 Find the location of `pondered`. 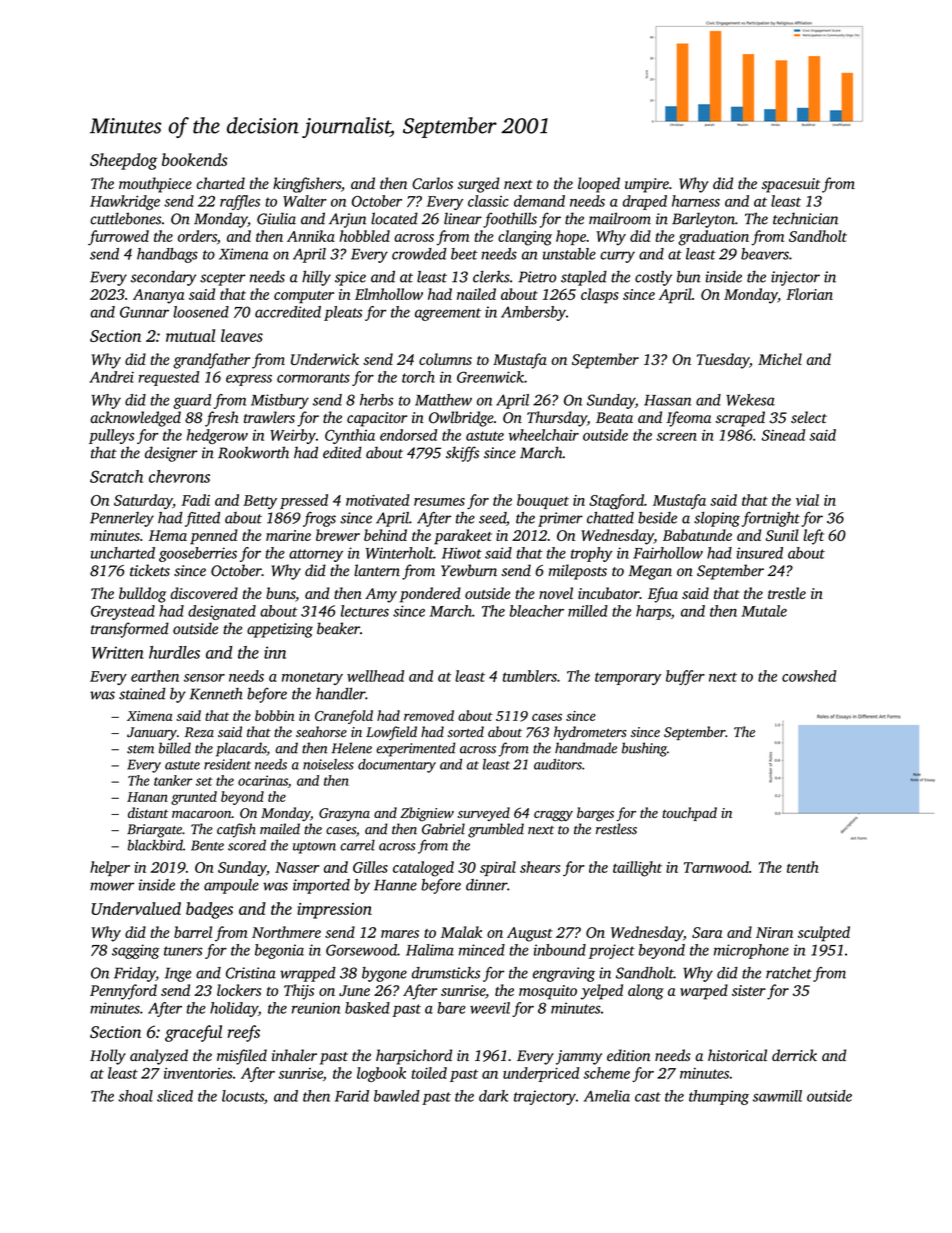

pondered is located at coordinates (430, 595).
